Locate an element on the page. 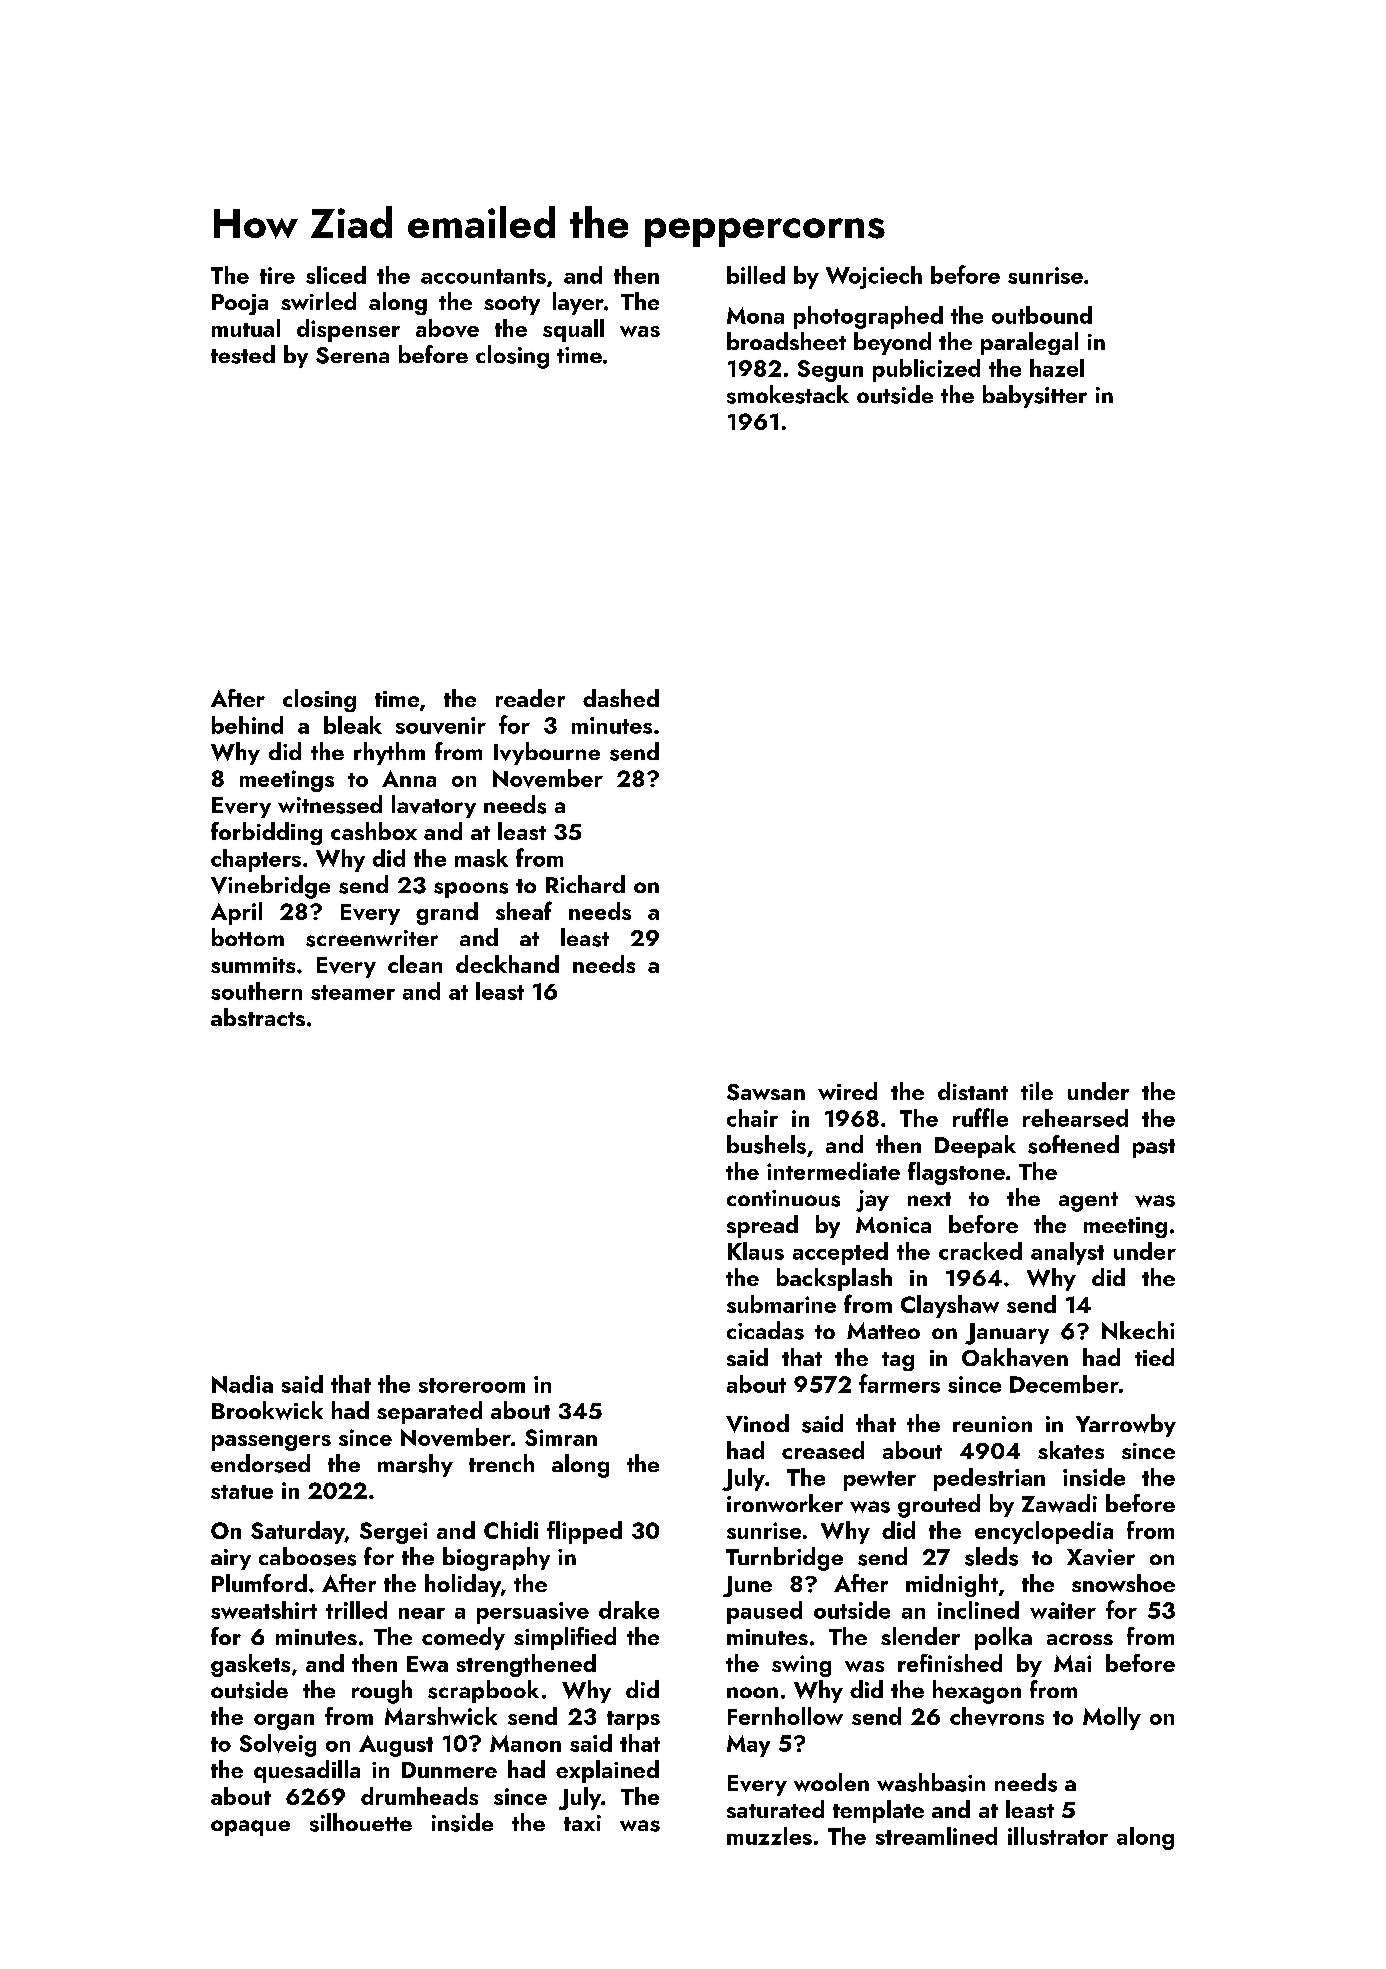  tile is located at coordinates (1037, 1091).
